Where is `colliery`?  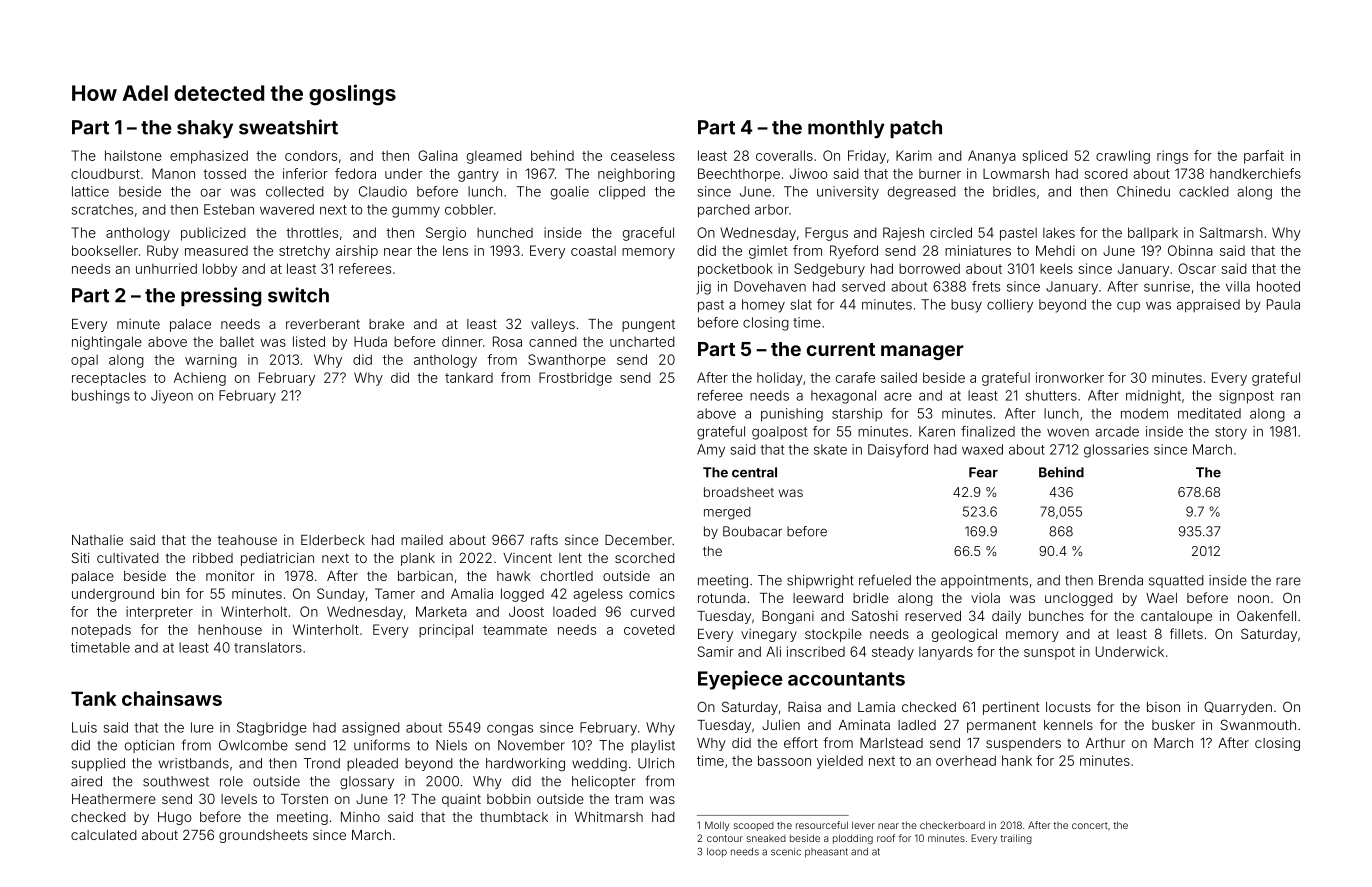 colliery is located at coordinates (1010, 306).
